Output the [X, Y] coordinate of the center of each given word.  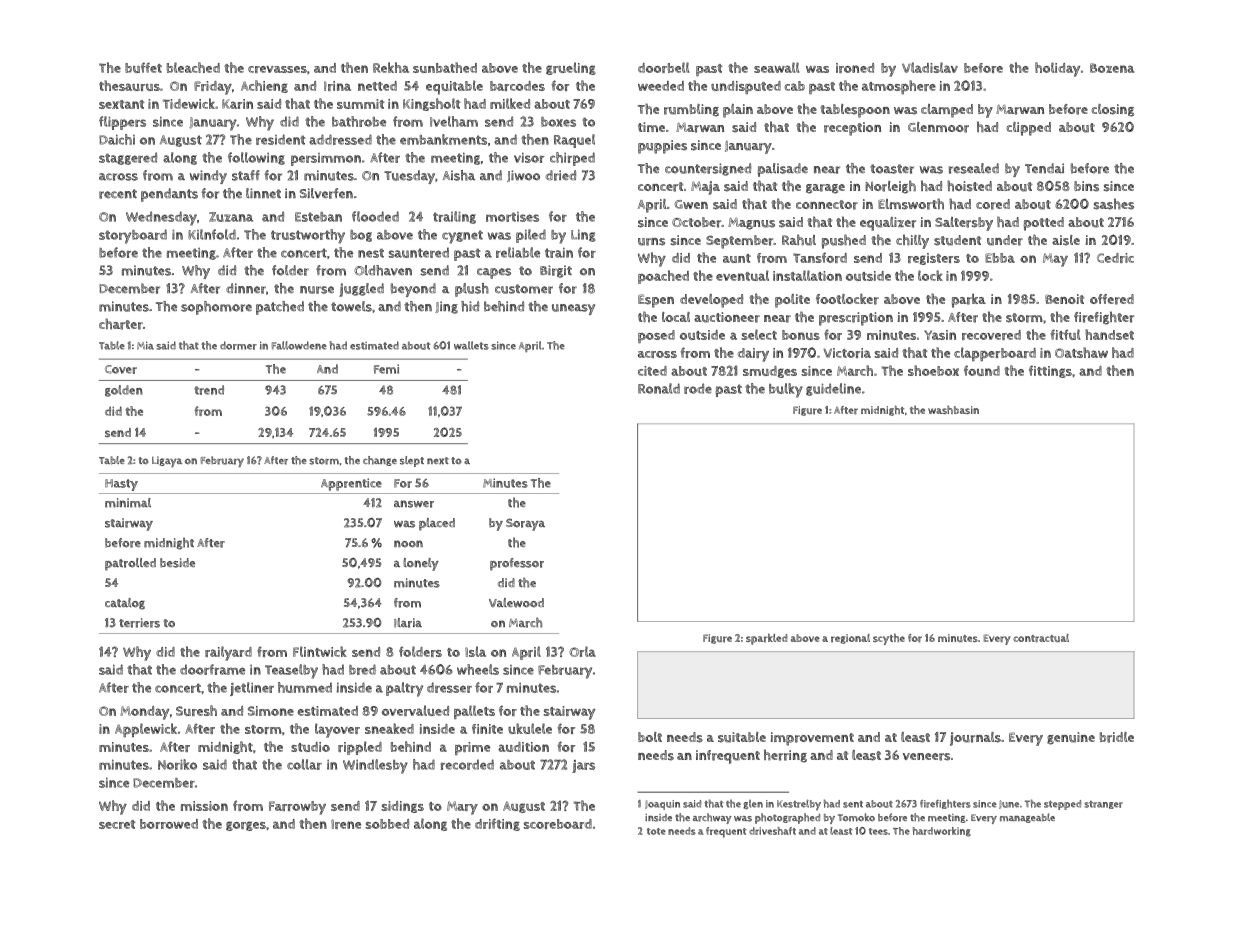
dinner [246, 288]
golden [124, 391]
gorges [246, 826]
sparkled [766, 639]
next [438, 460]
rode [698, 388]
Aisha [458, 175]
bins [1086, 186]
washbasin [953, 409]
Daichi [117, 139]
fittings [1050, 371]
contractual [1041, 638]
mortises [512, 217]
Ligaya [167, 462]
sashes [1114, 204]
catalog [125, 604]
